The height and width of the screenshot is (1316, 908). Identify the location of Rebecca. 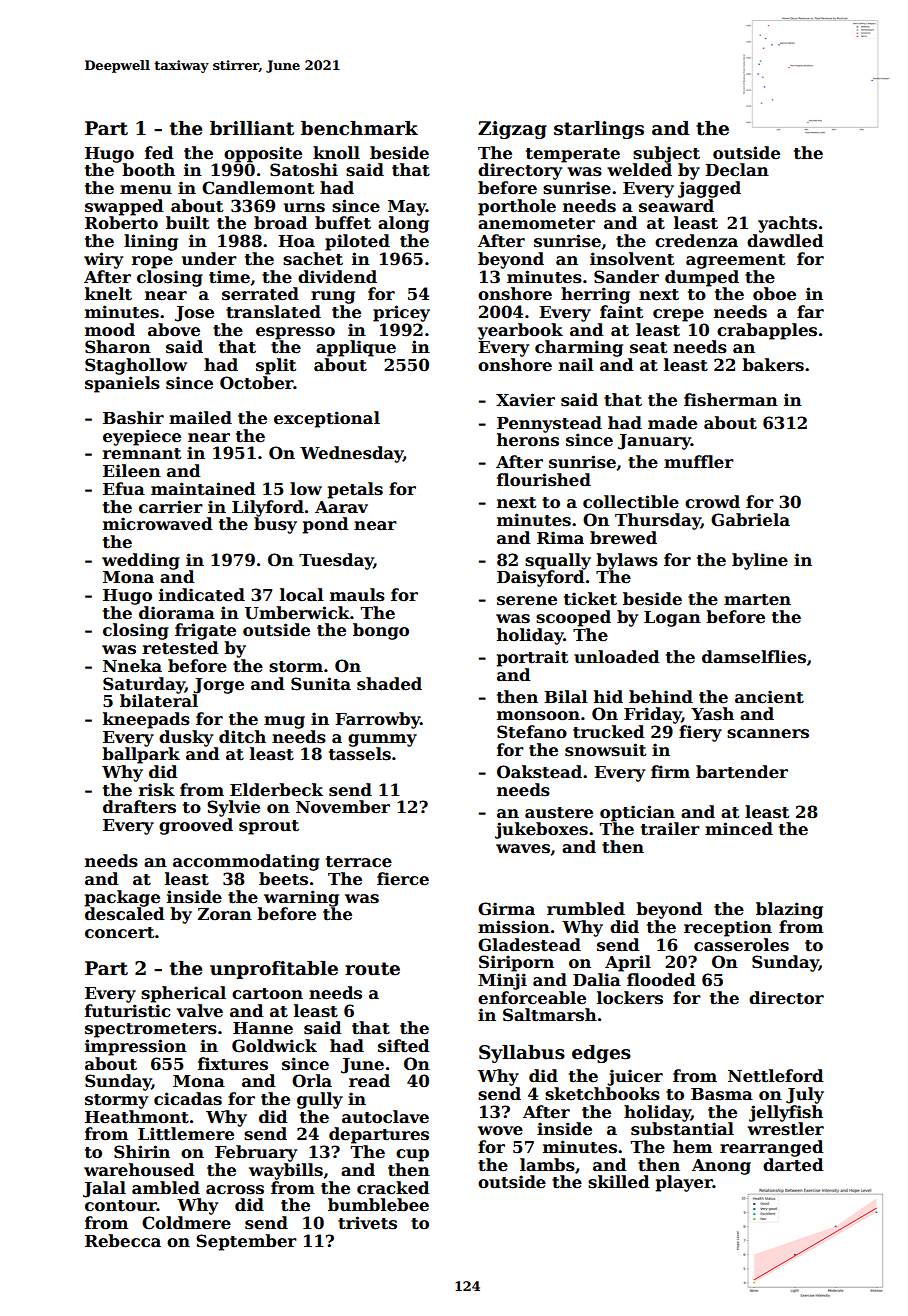
(123, 1241).
